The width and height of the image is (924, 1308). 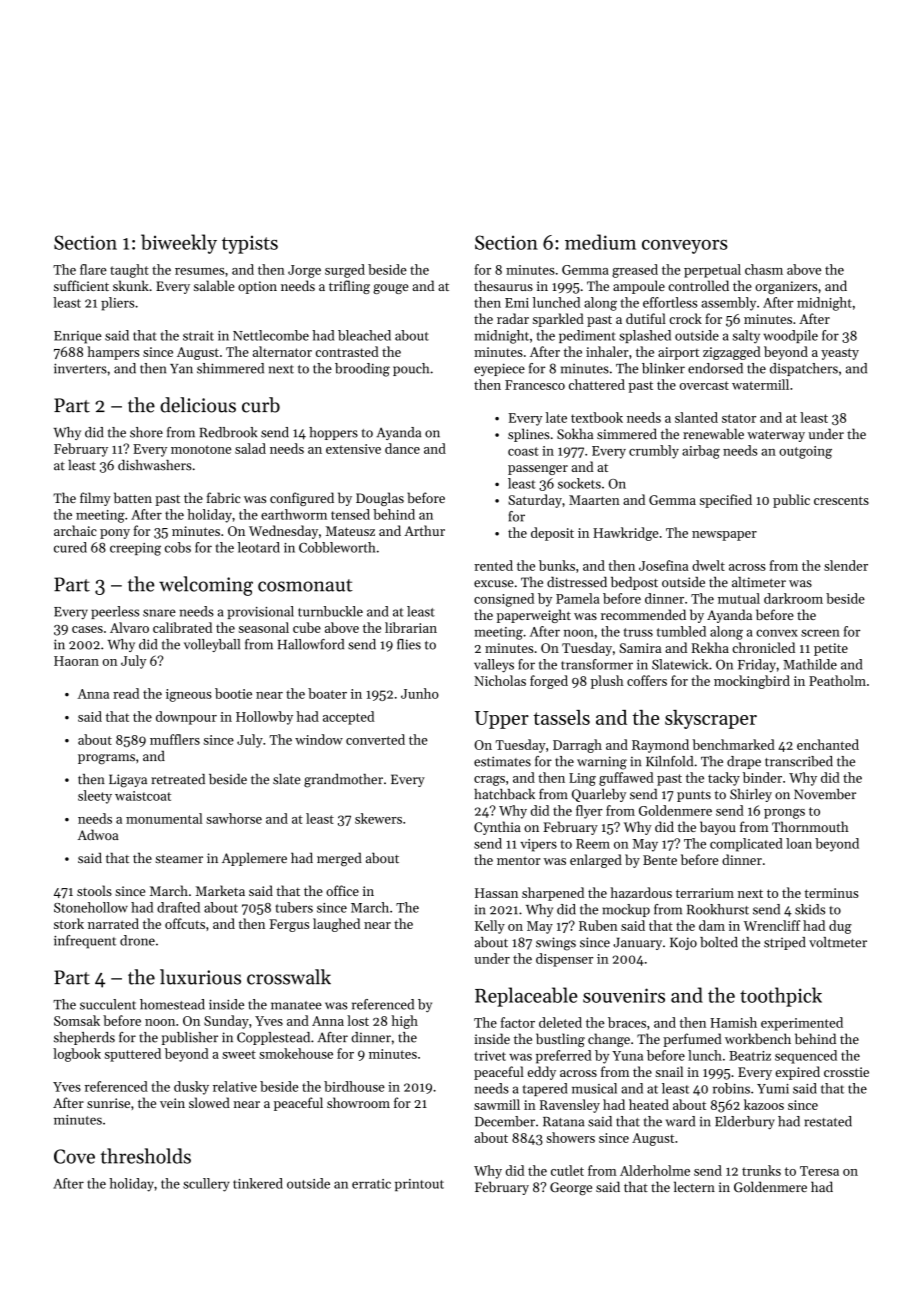 I want to click on Elderbury, so click(x=745, y=1122).
